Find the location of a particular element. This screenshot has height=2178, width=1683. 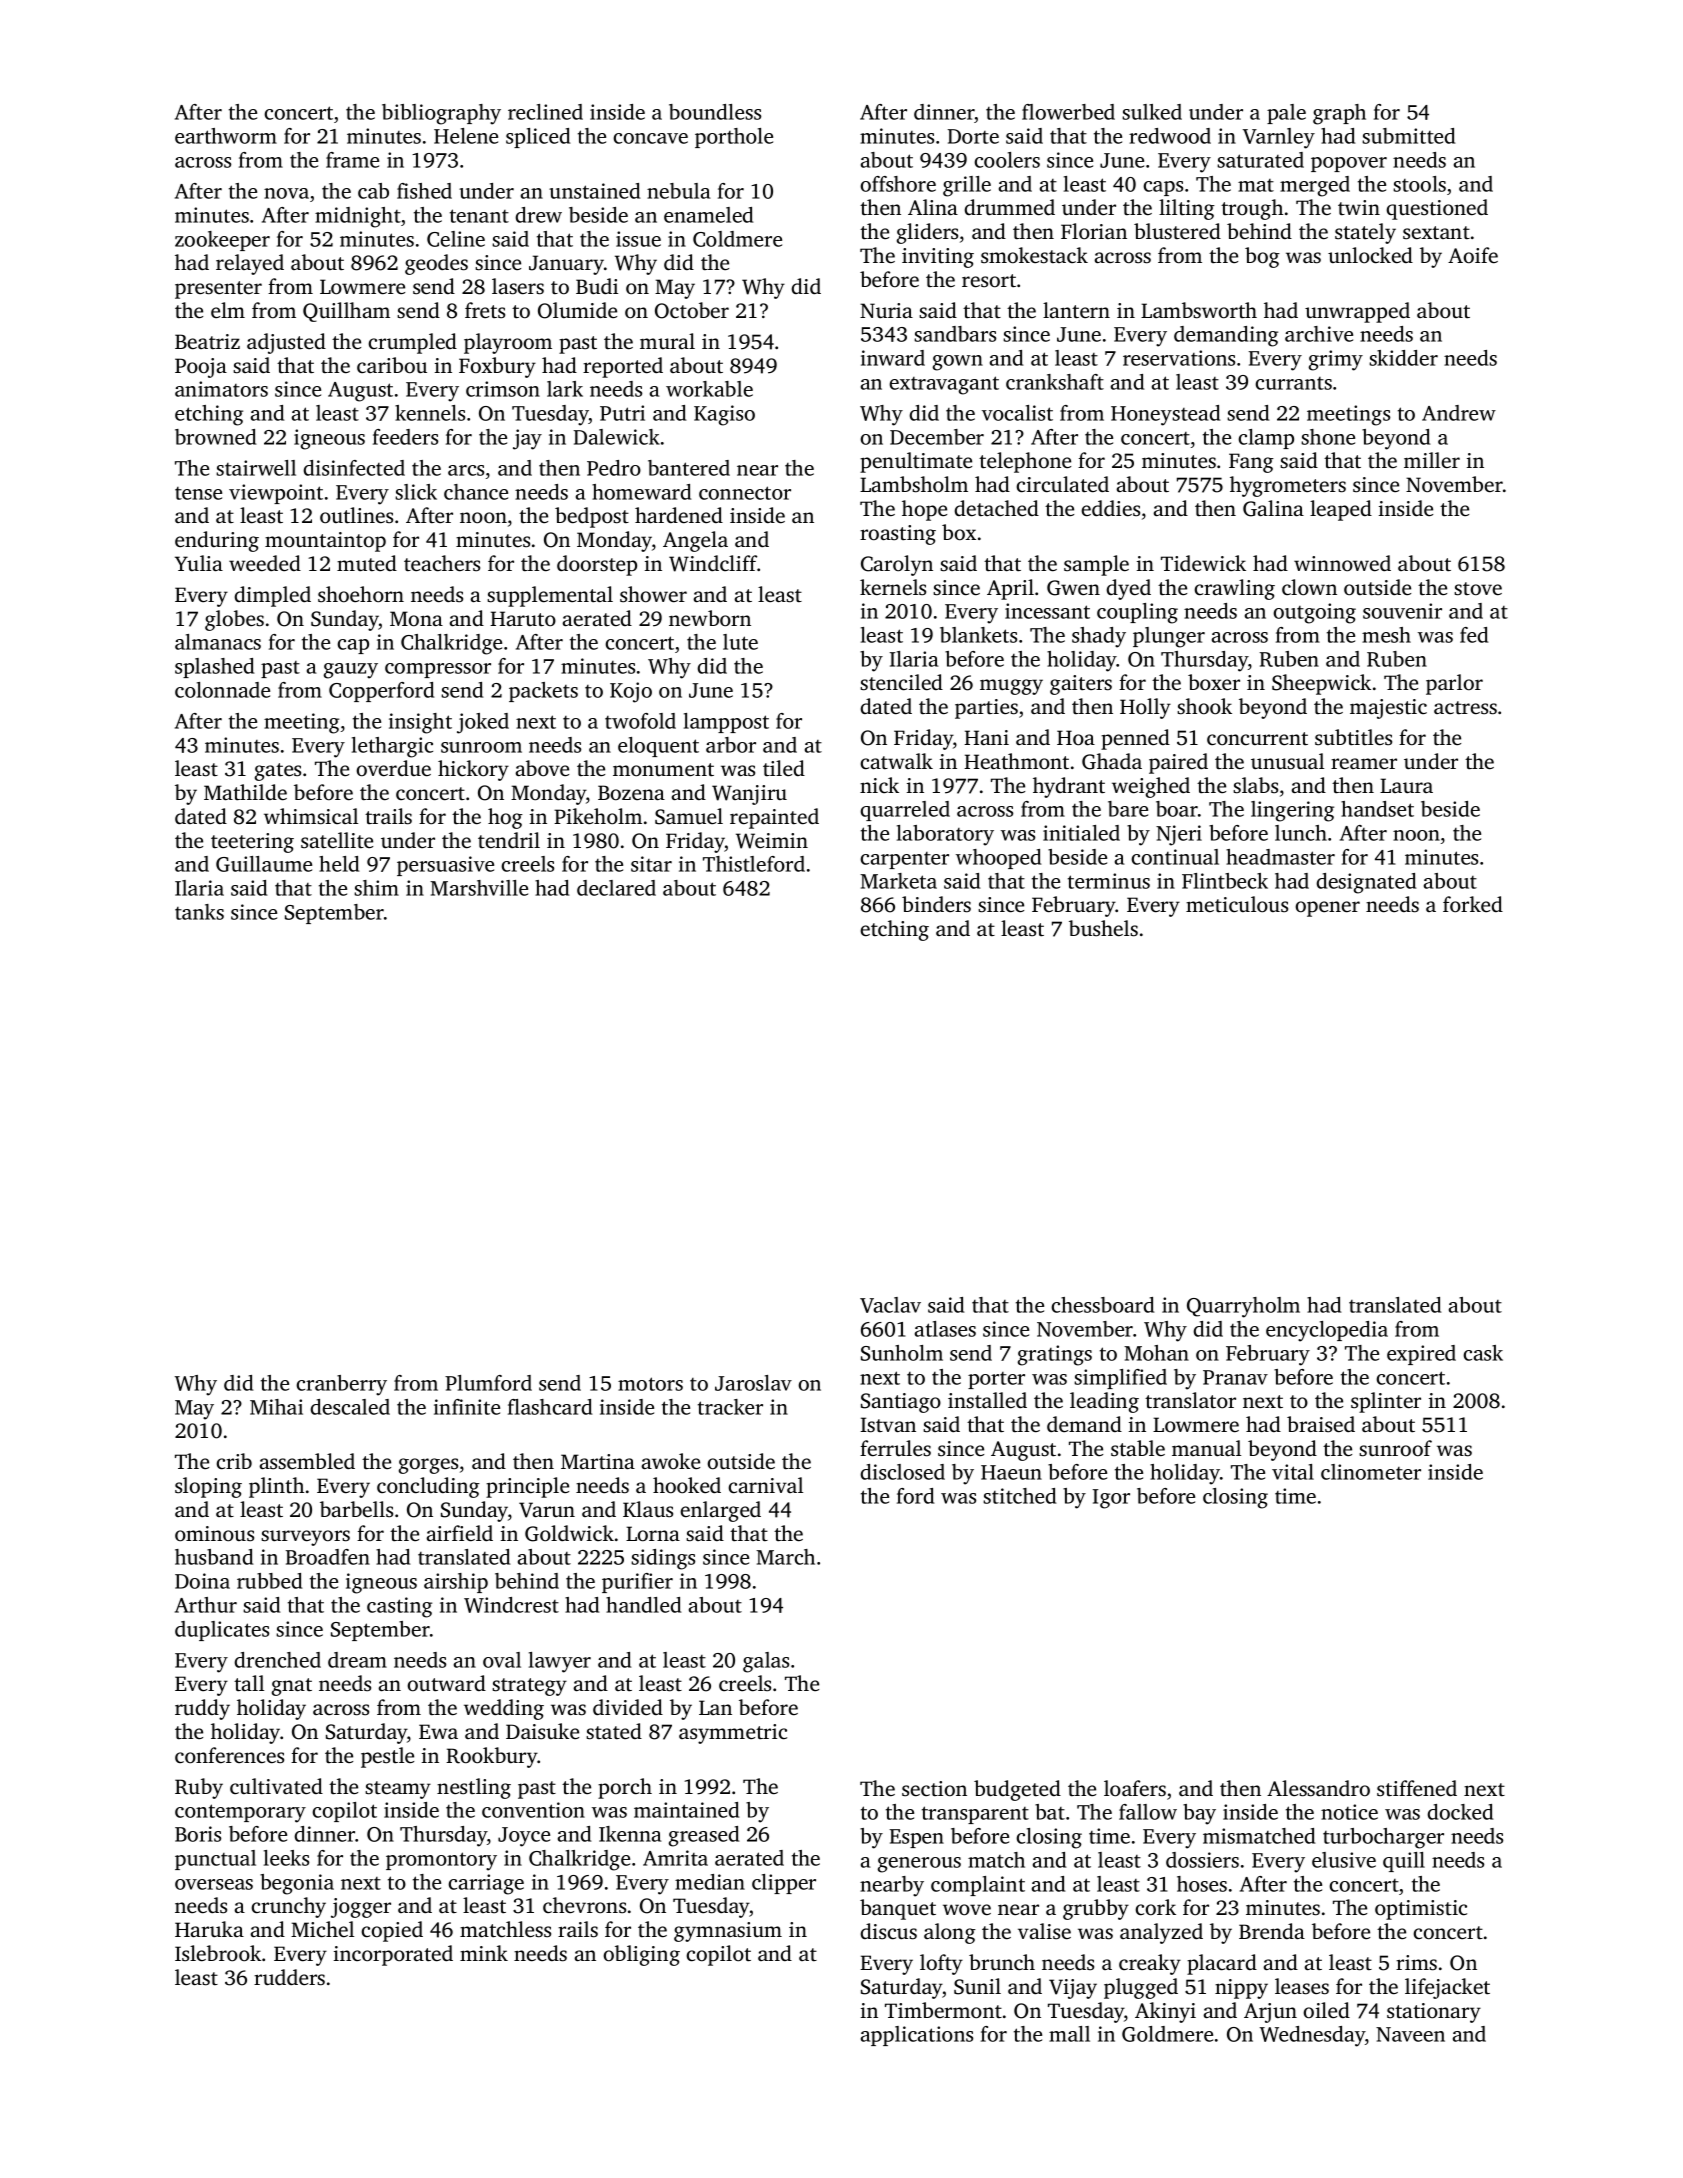

shoehorn is located at coordinates (361, 594).
